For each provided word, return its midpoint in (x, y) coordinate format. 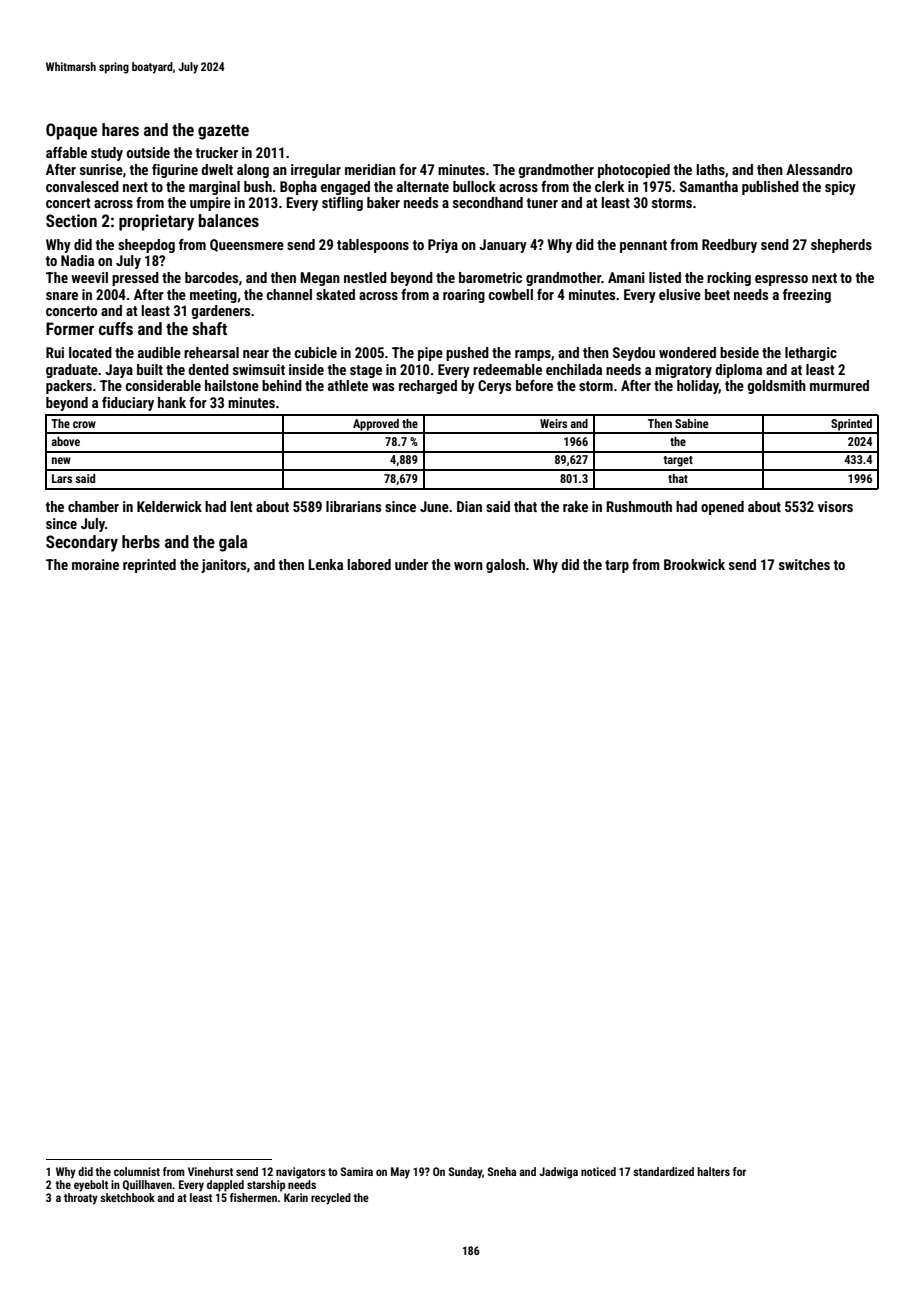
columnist (137, 1171)
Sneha (502, 1171)
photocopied (634, 171)
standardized (663, 1171)
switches (804, 564)
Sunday (465, 1173)
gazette (223, 132)
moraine (95, 564)
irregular (316, 171)
